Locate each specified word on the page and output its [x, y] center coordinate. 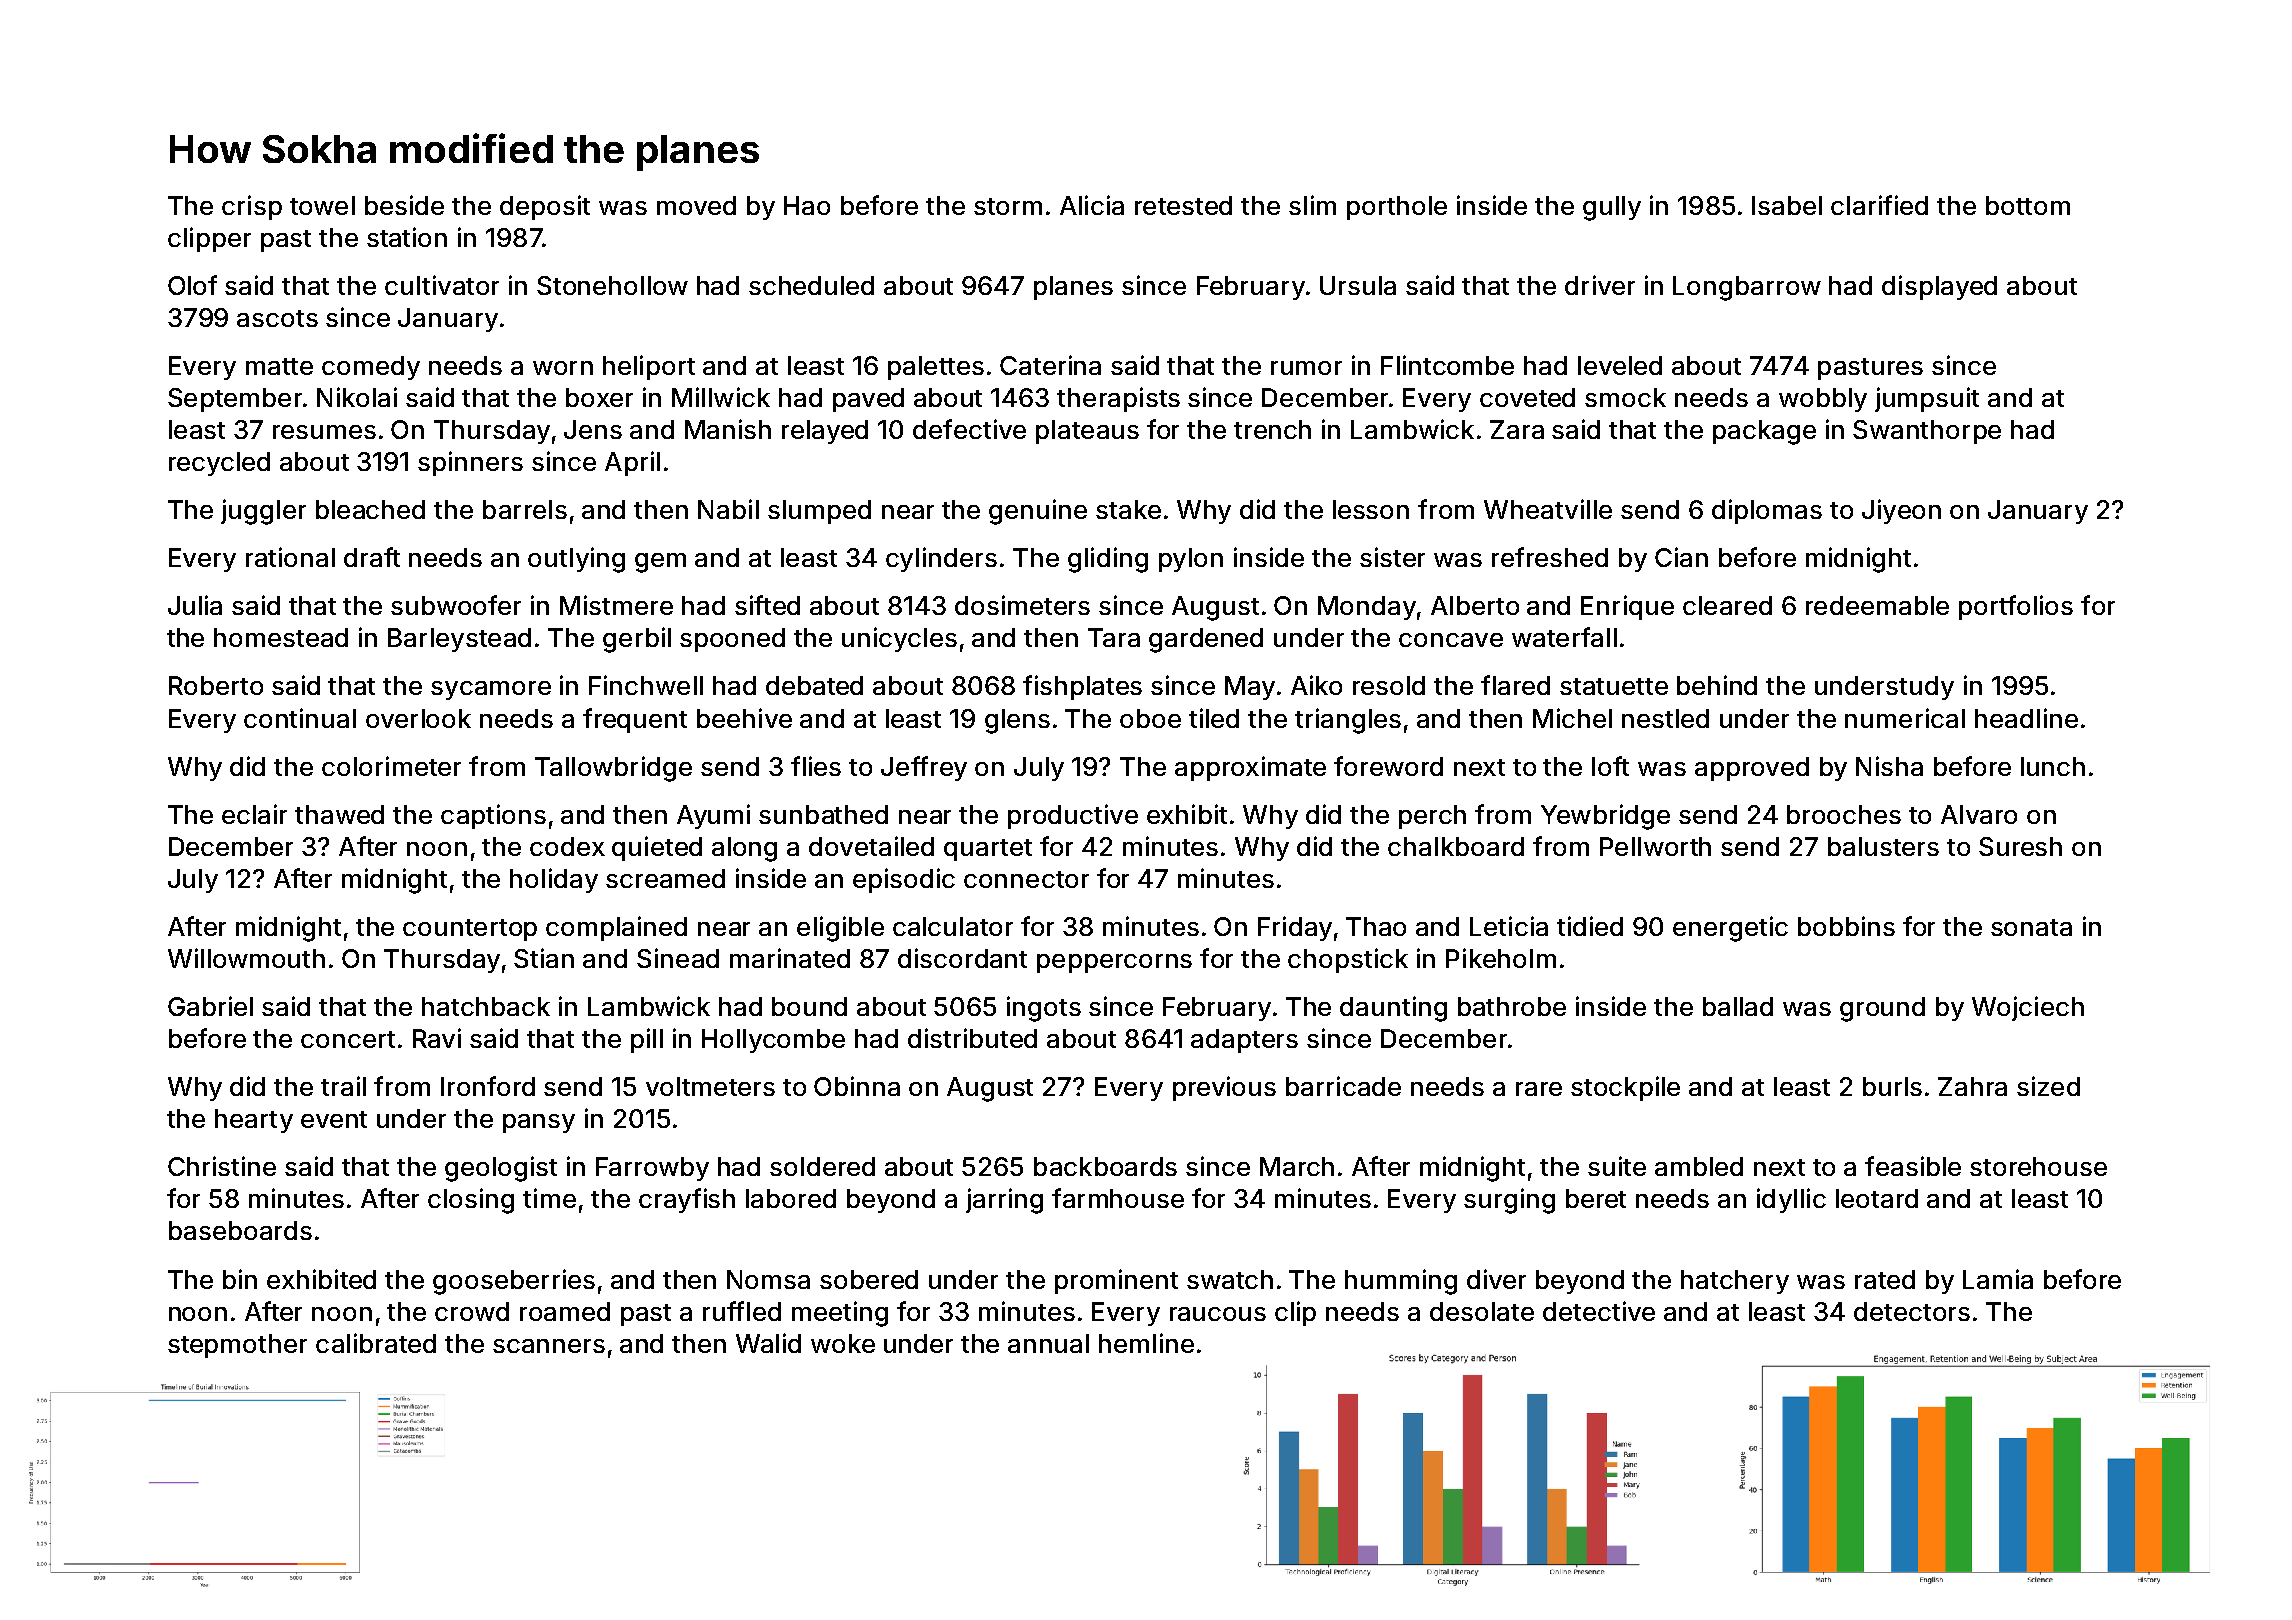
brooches [1844, 814]
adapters [1244, 1041]
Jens [593, 429]
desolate [1482, 1311]
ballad [1738, 1006]
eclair [254, 814]
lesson [1371, 509]
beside [404, 205]
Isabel [1787, 205]
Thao [1376, 926]
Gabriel [210, 1006]
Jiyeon [1901, 511]
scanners [549, 1346]
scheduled [811, 285]
